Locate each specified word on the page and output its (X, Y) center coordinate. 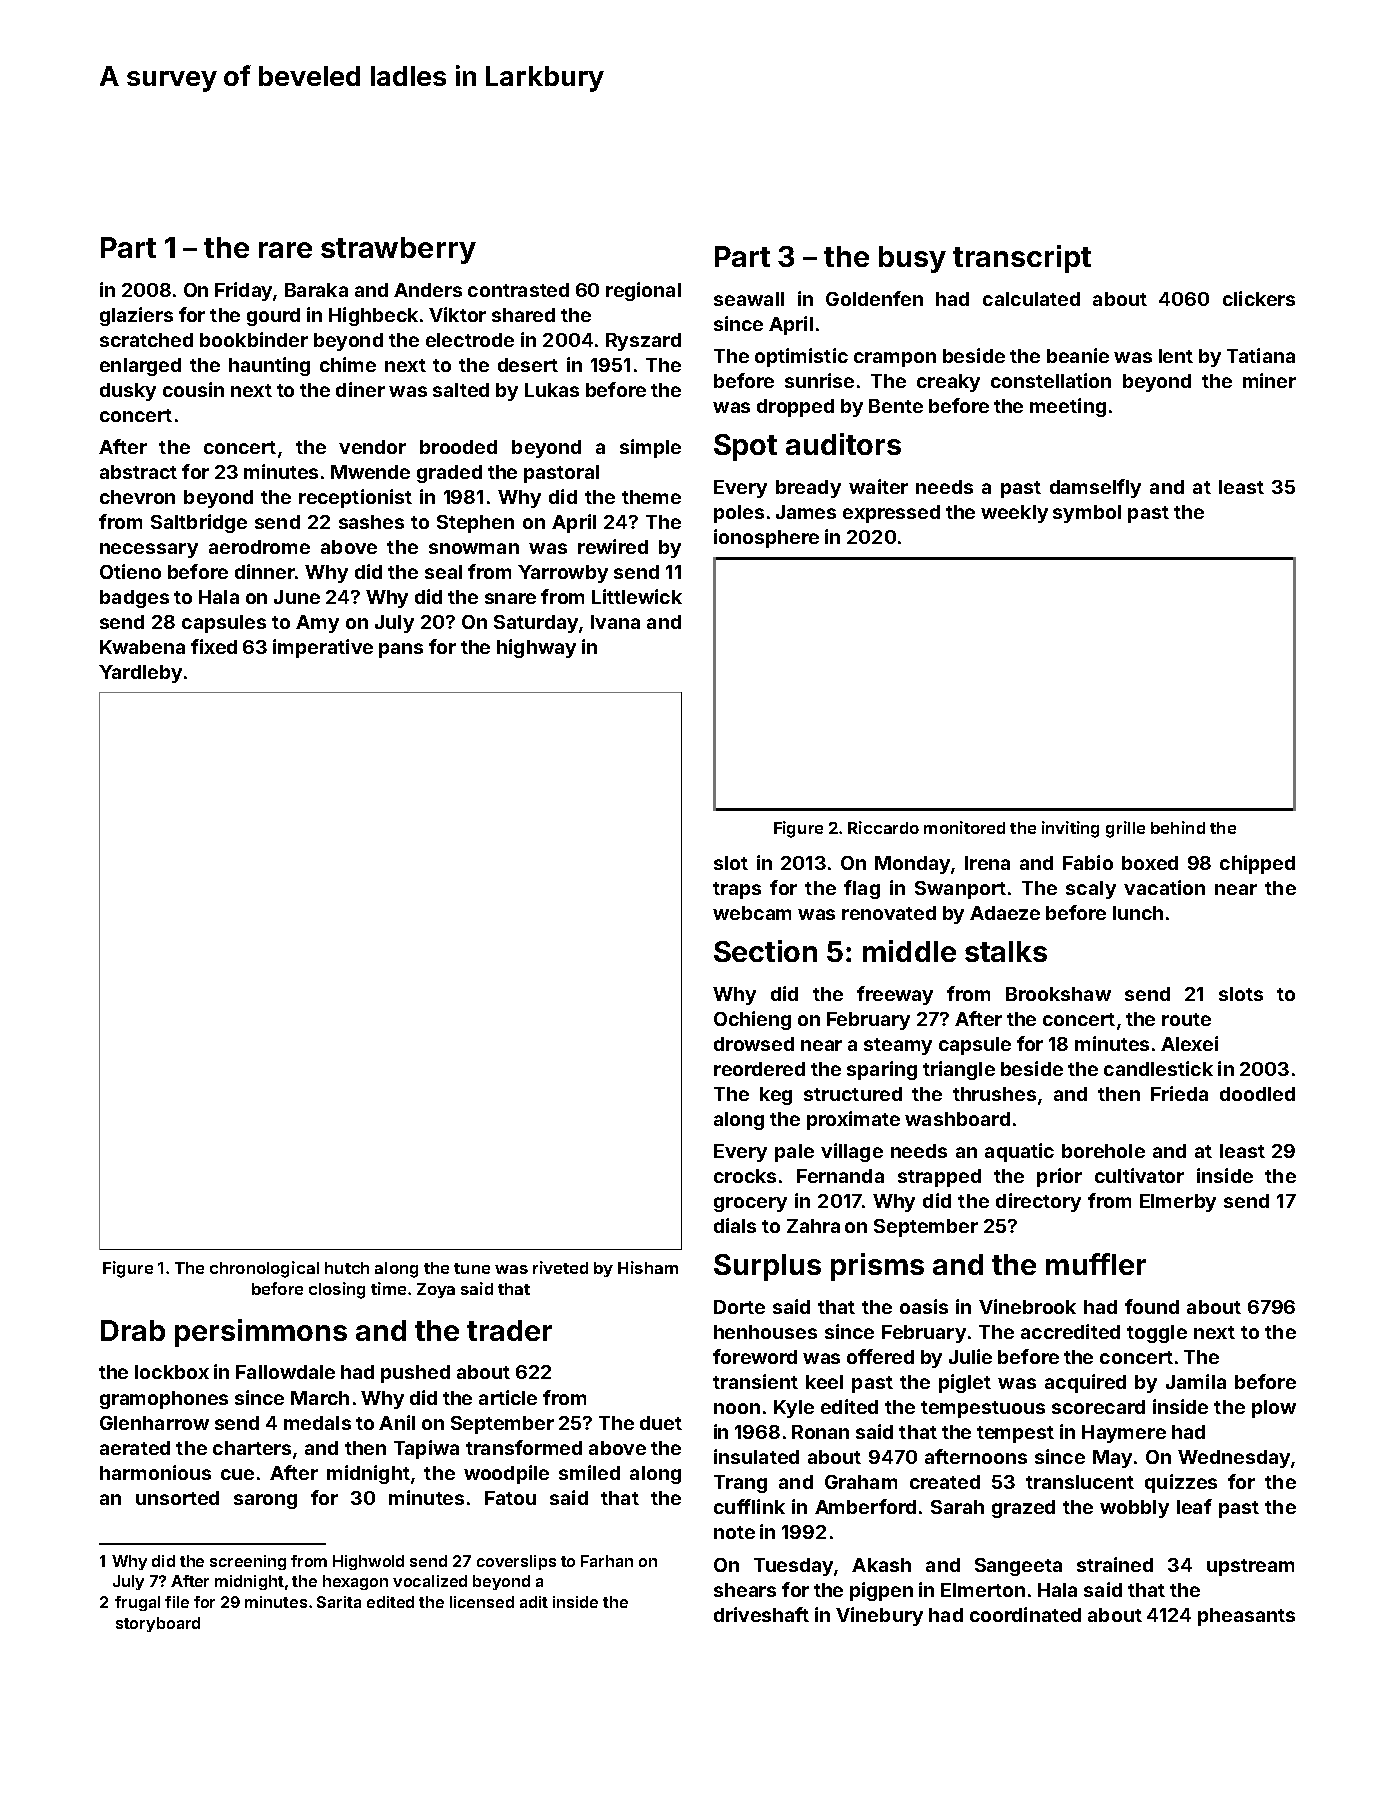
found (1152, 1306)
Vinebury (879, 1616)
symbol (1087, 514)
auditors (843, 444)
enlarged (140, 367)
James (806, 512)
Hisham (648, 1267)
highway (536, 648)
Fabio (1088, 862)
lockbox (172, 1372)
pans (401, 650)
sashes (371, 522)
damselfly (1095, 488)
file (177, 1602)
